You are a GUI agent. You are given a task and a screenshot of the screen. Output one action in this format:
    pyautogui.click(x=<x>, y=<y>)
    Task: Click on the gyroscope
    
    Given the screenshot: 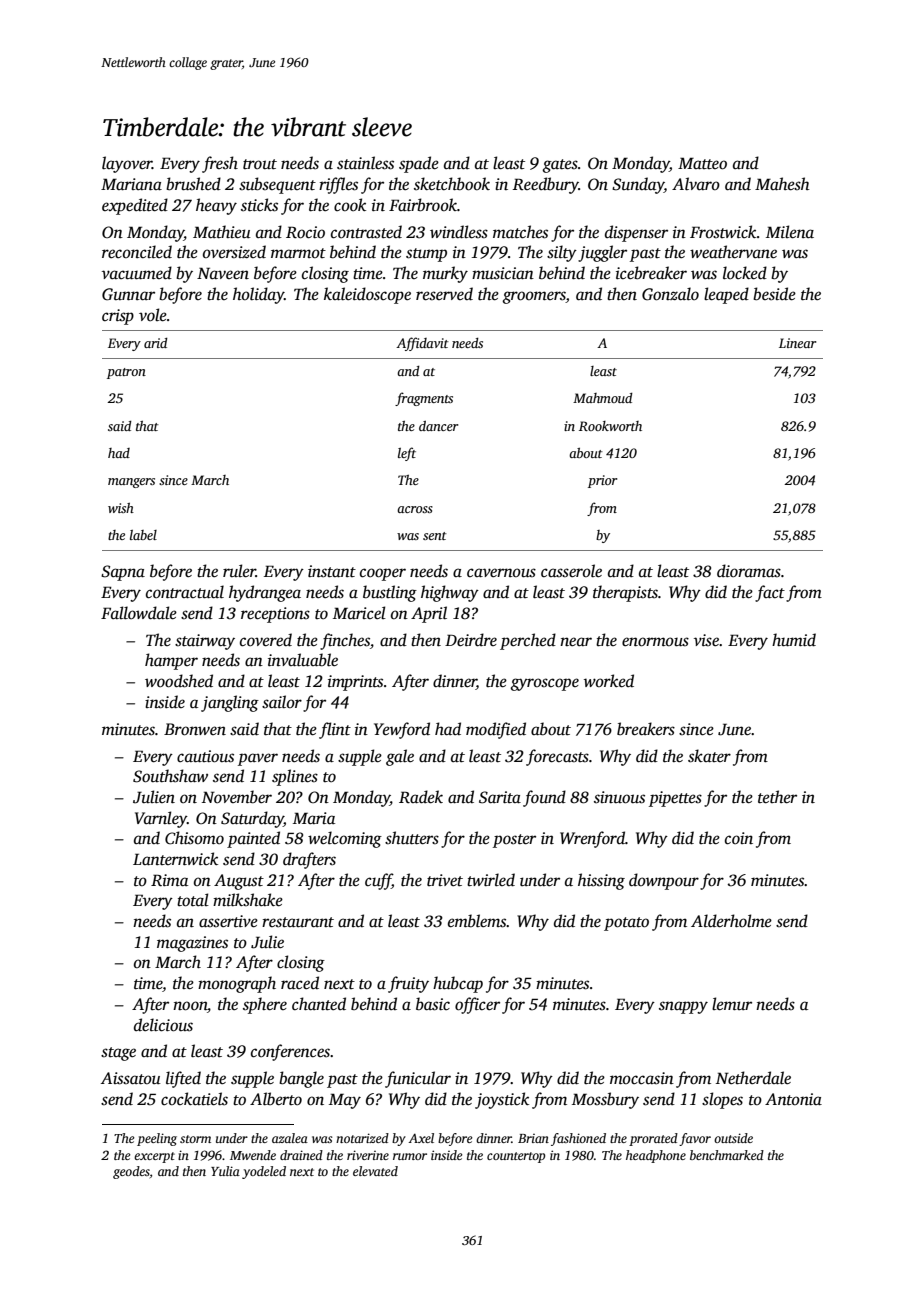 What is the action you would take?
    pyautogui.click(x=544, y=684)
